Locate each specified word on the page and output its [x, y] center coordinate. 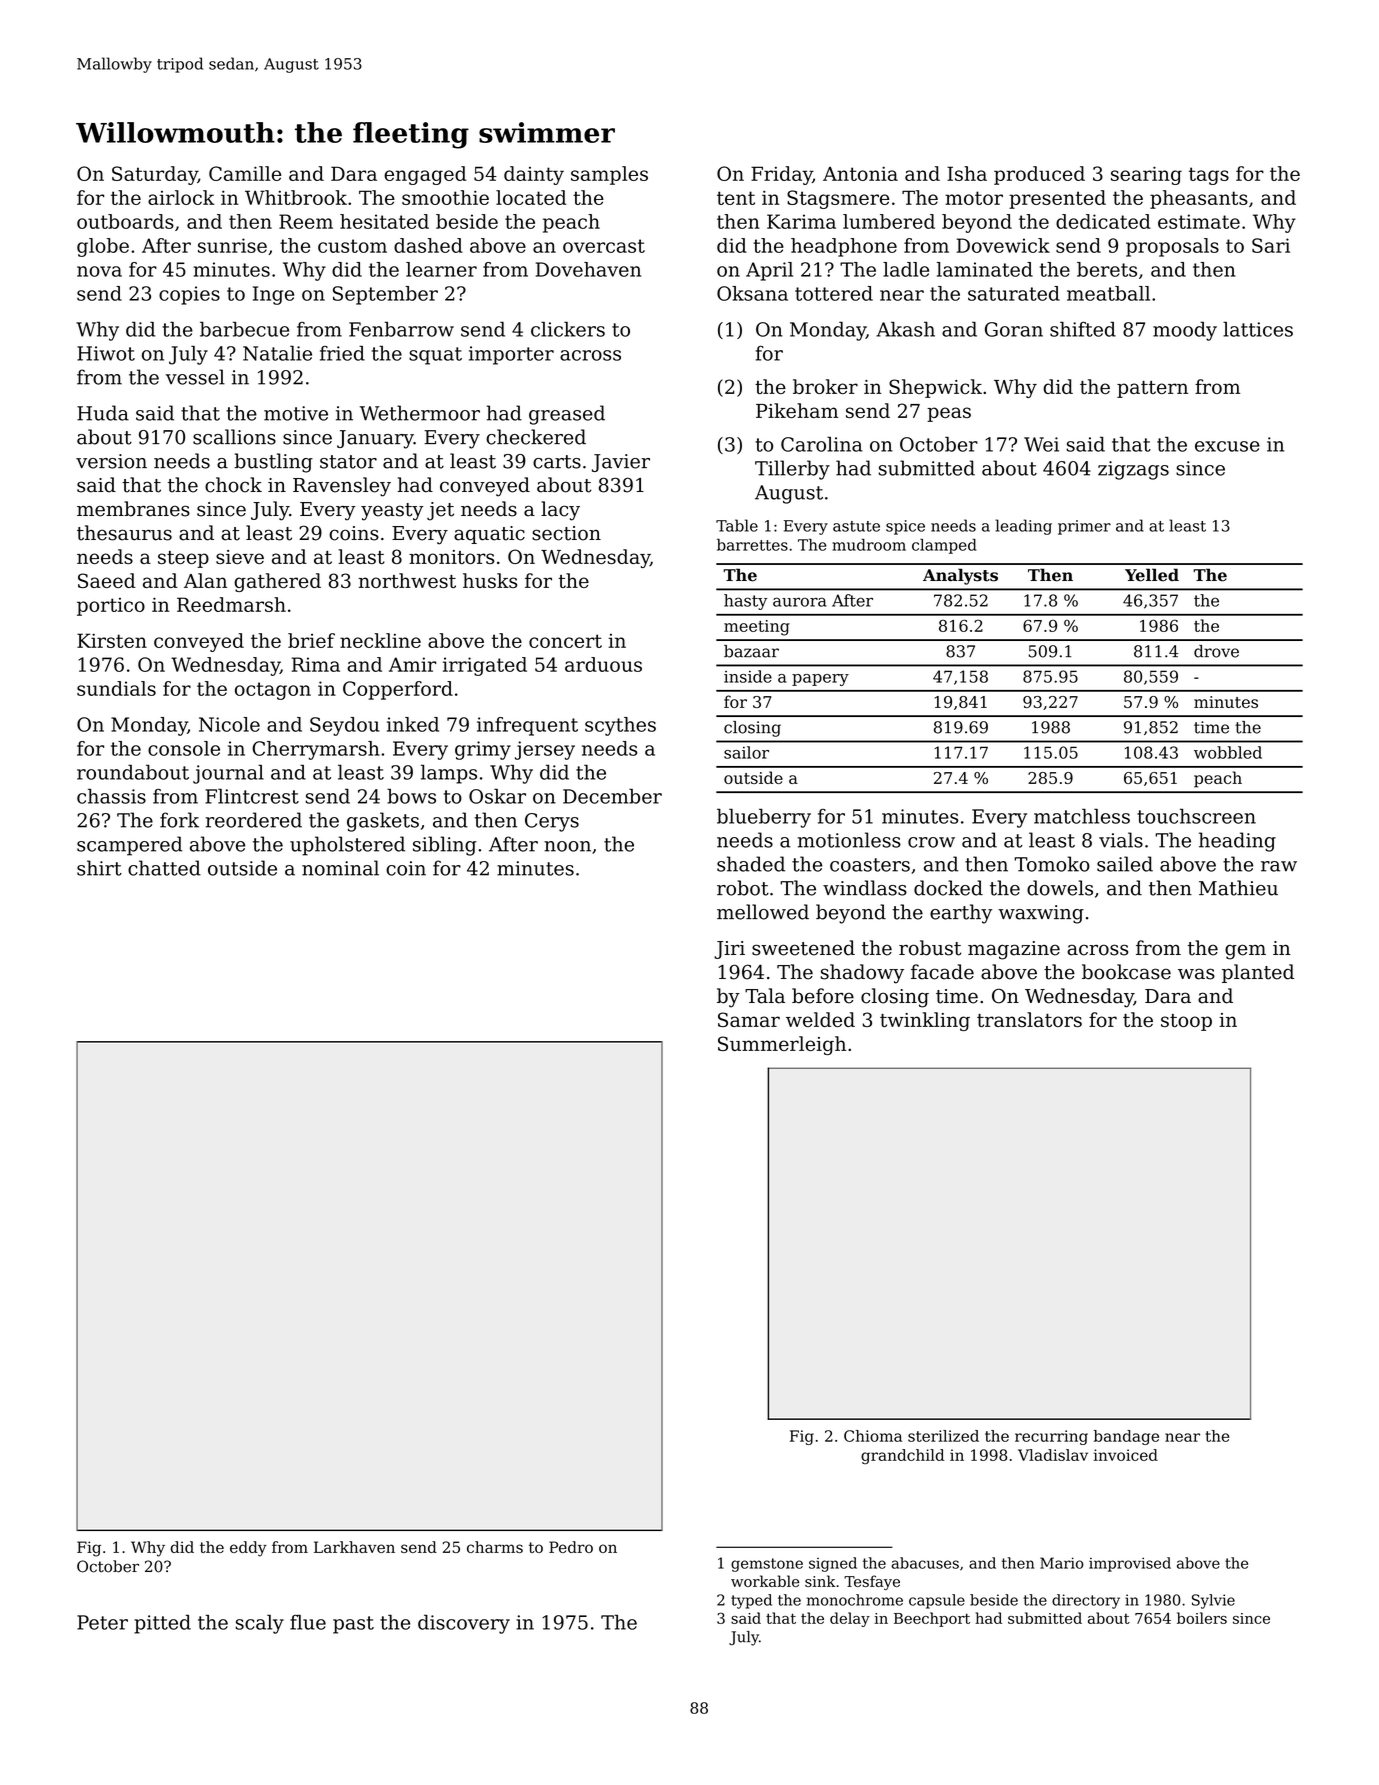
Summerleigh [782, 1045]
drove [1216, 651]
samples [609, 175]
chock [233, 485]
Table [737, 525]
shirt [99, 868]
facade [942, 972]
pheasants [1199, 199]
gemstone [767, 1565]
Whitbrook [296, 197]
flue [308, 1622]
